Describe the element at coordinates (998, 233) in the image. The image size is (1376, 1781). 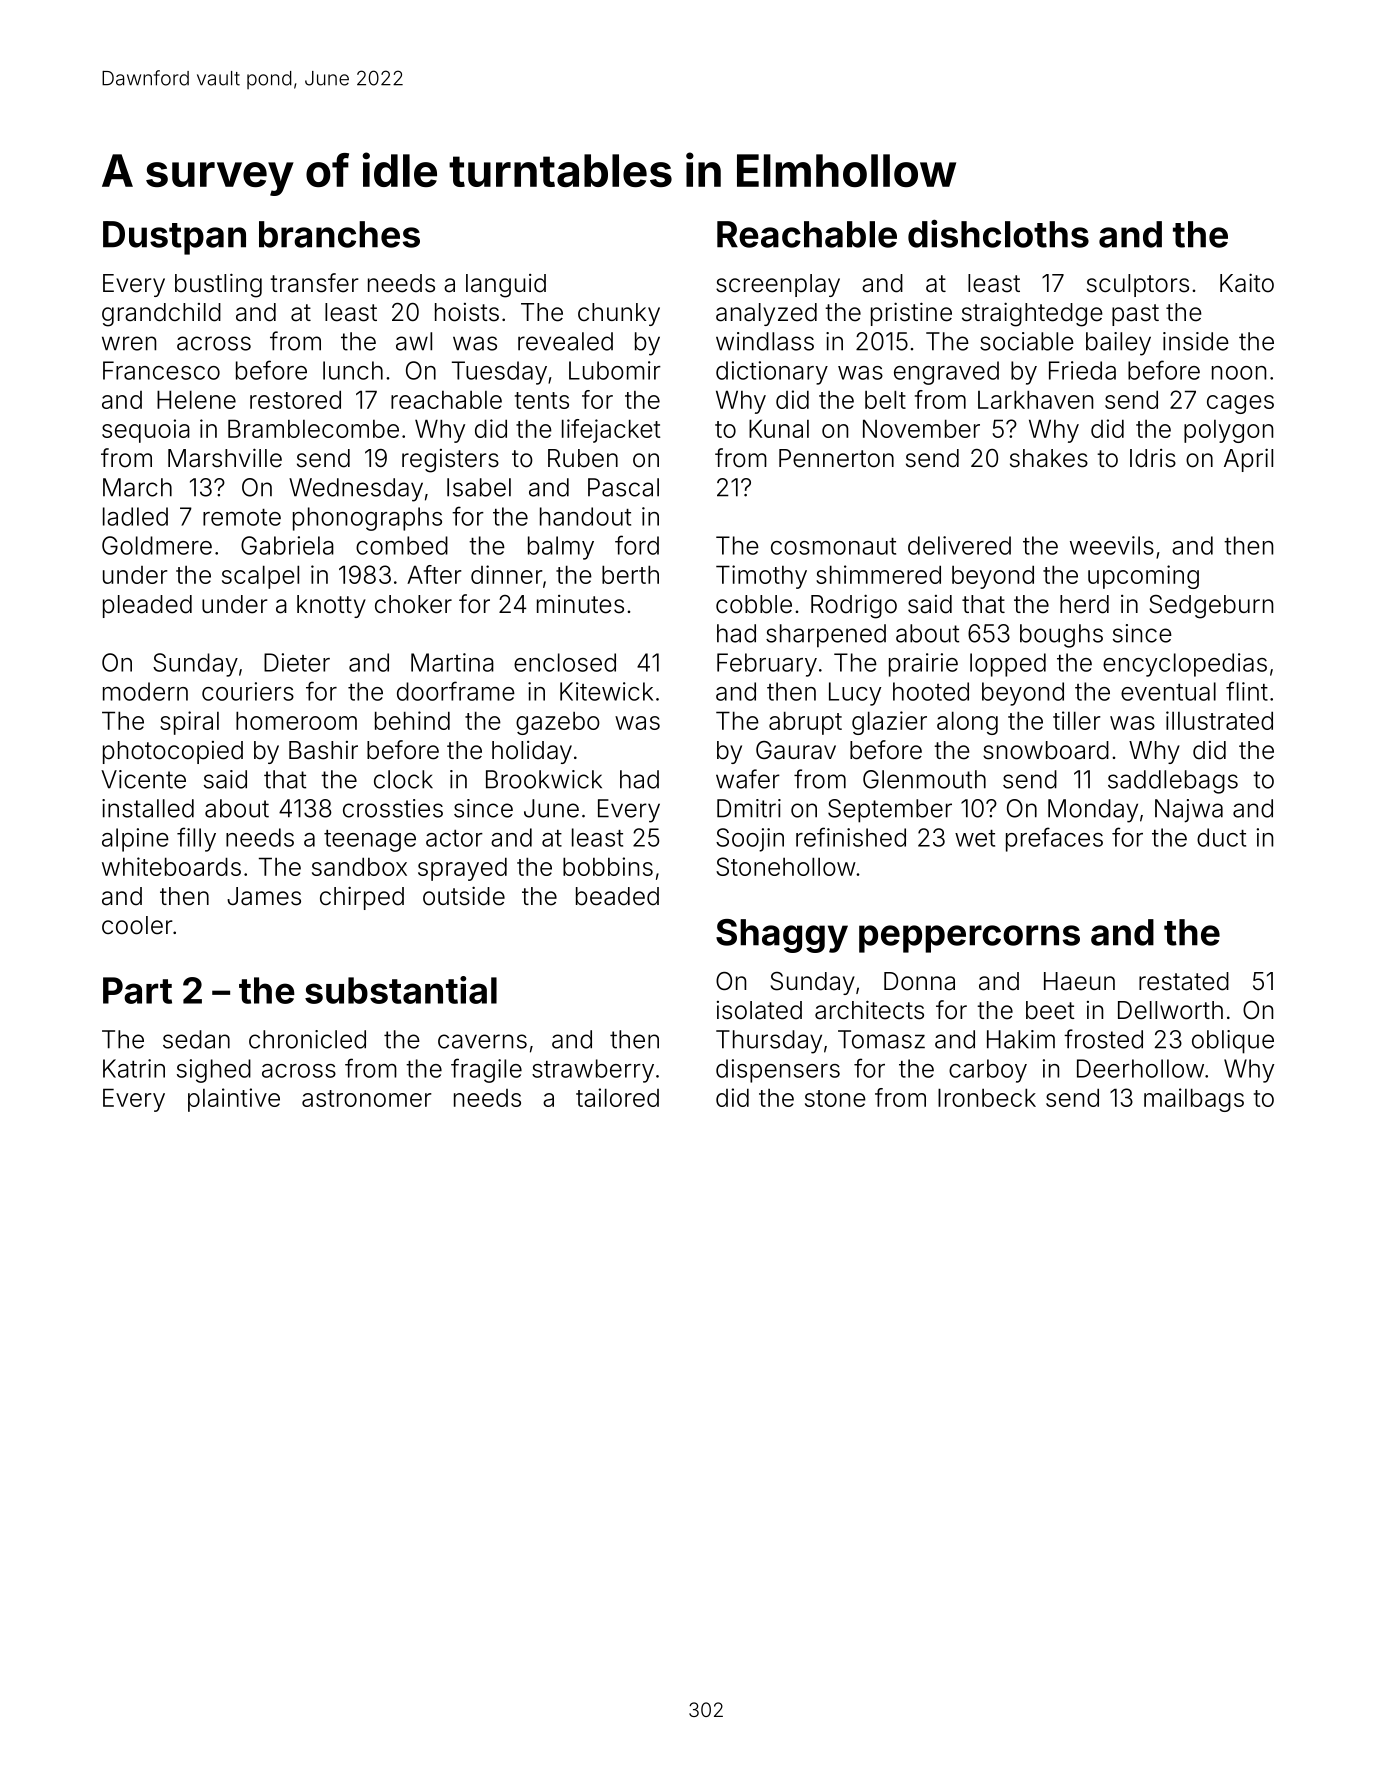
I see `dishcloths` at that location.
